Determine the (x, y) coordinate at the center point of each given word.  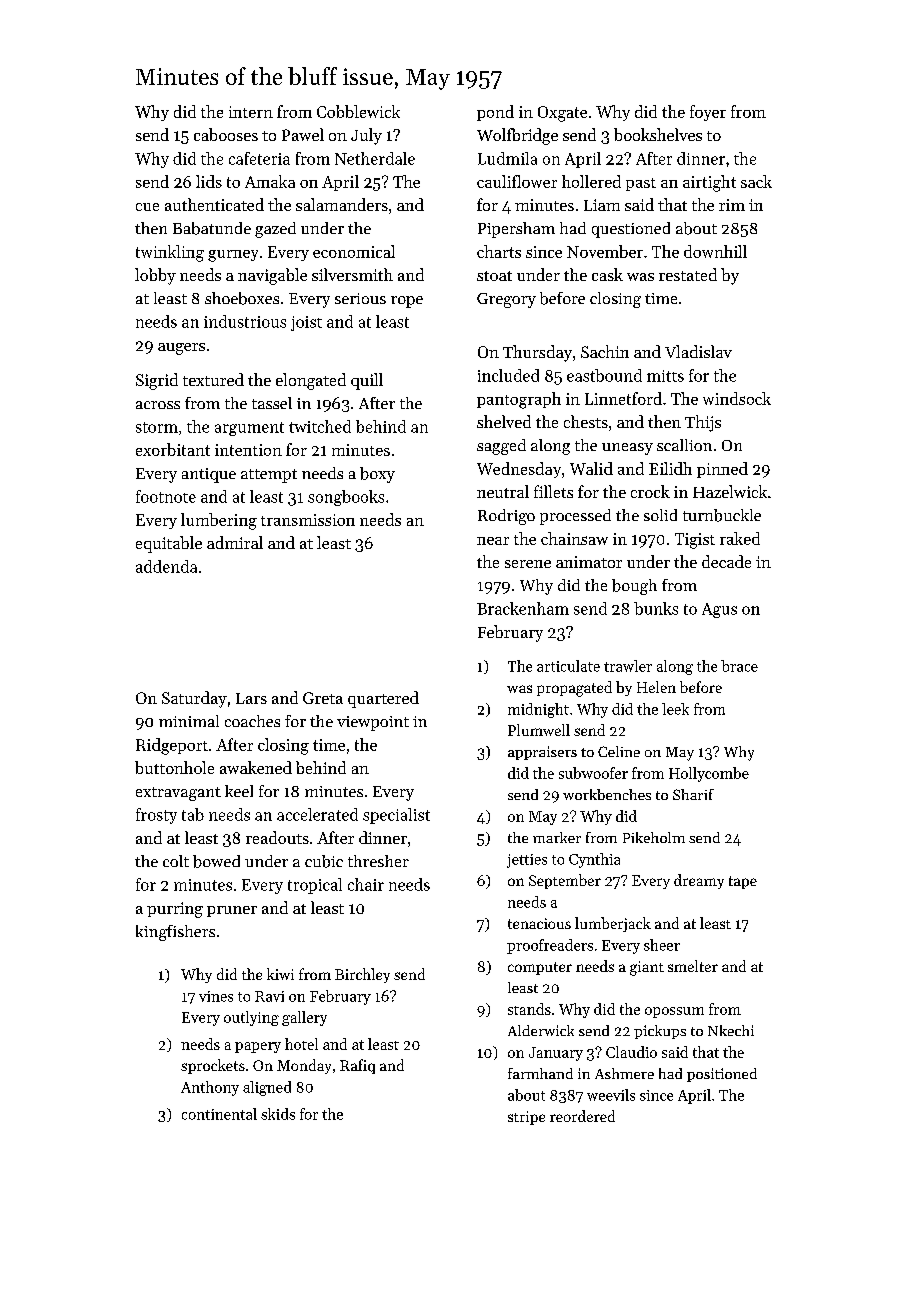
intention (248, 450)
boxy (377, 475)
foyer (708, 113)
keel (239, 791)
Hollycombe (709, 774)
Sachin (605, 351)
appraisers (542, 753)
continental (219, 1114)
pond (495, 113)
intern (251, 112)
